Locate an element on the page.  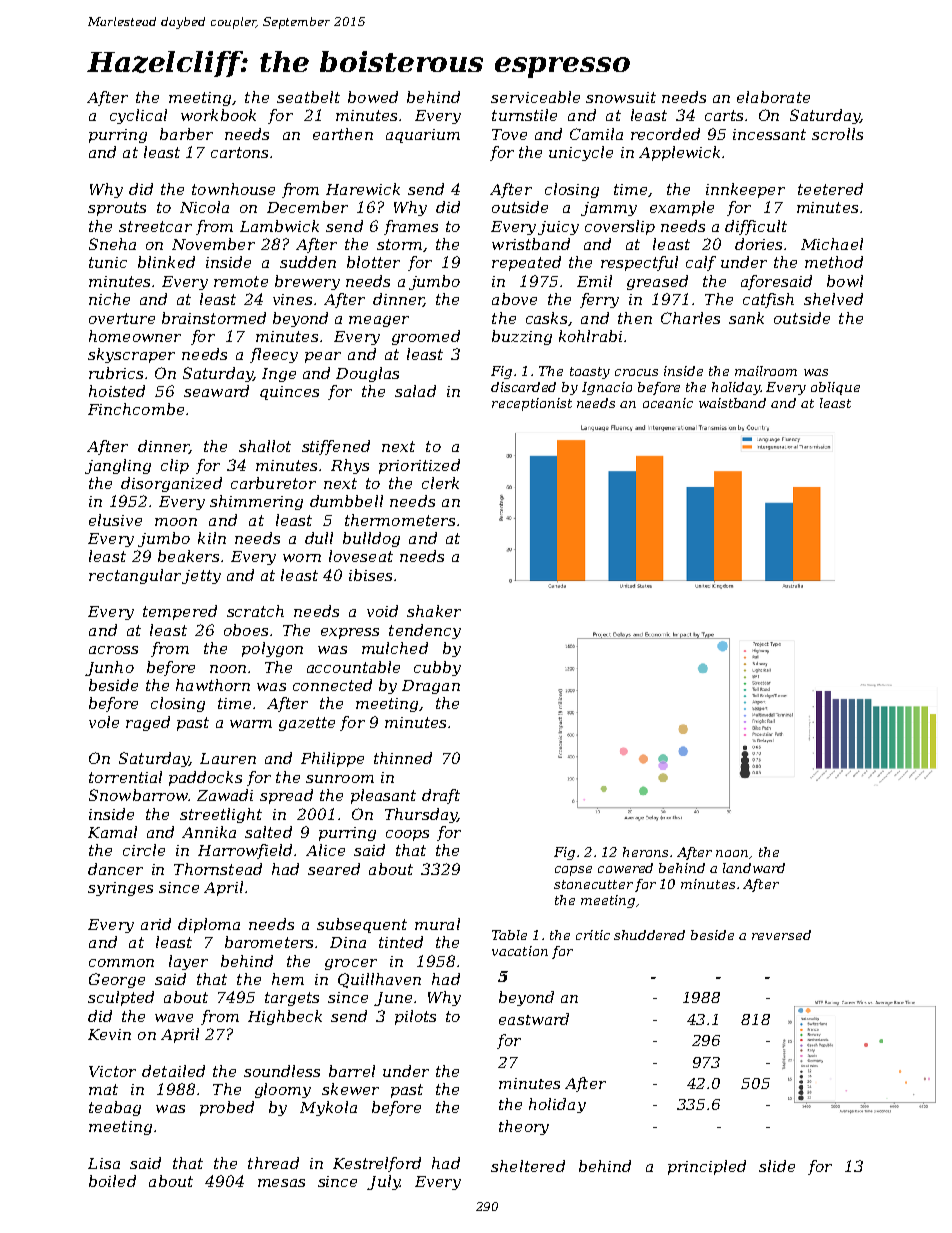
carts is located at coordinates (724, 115).
